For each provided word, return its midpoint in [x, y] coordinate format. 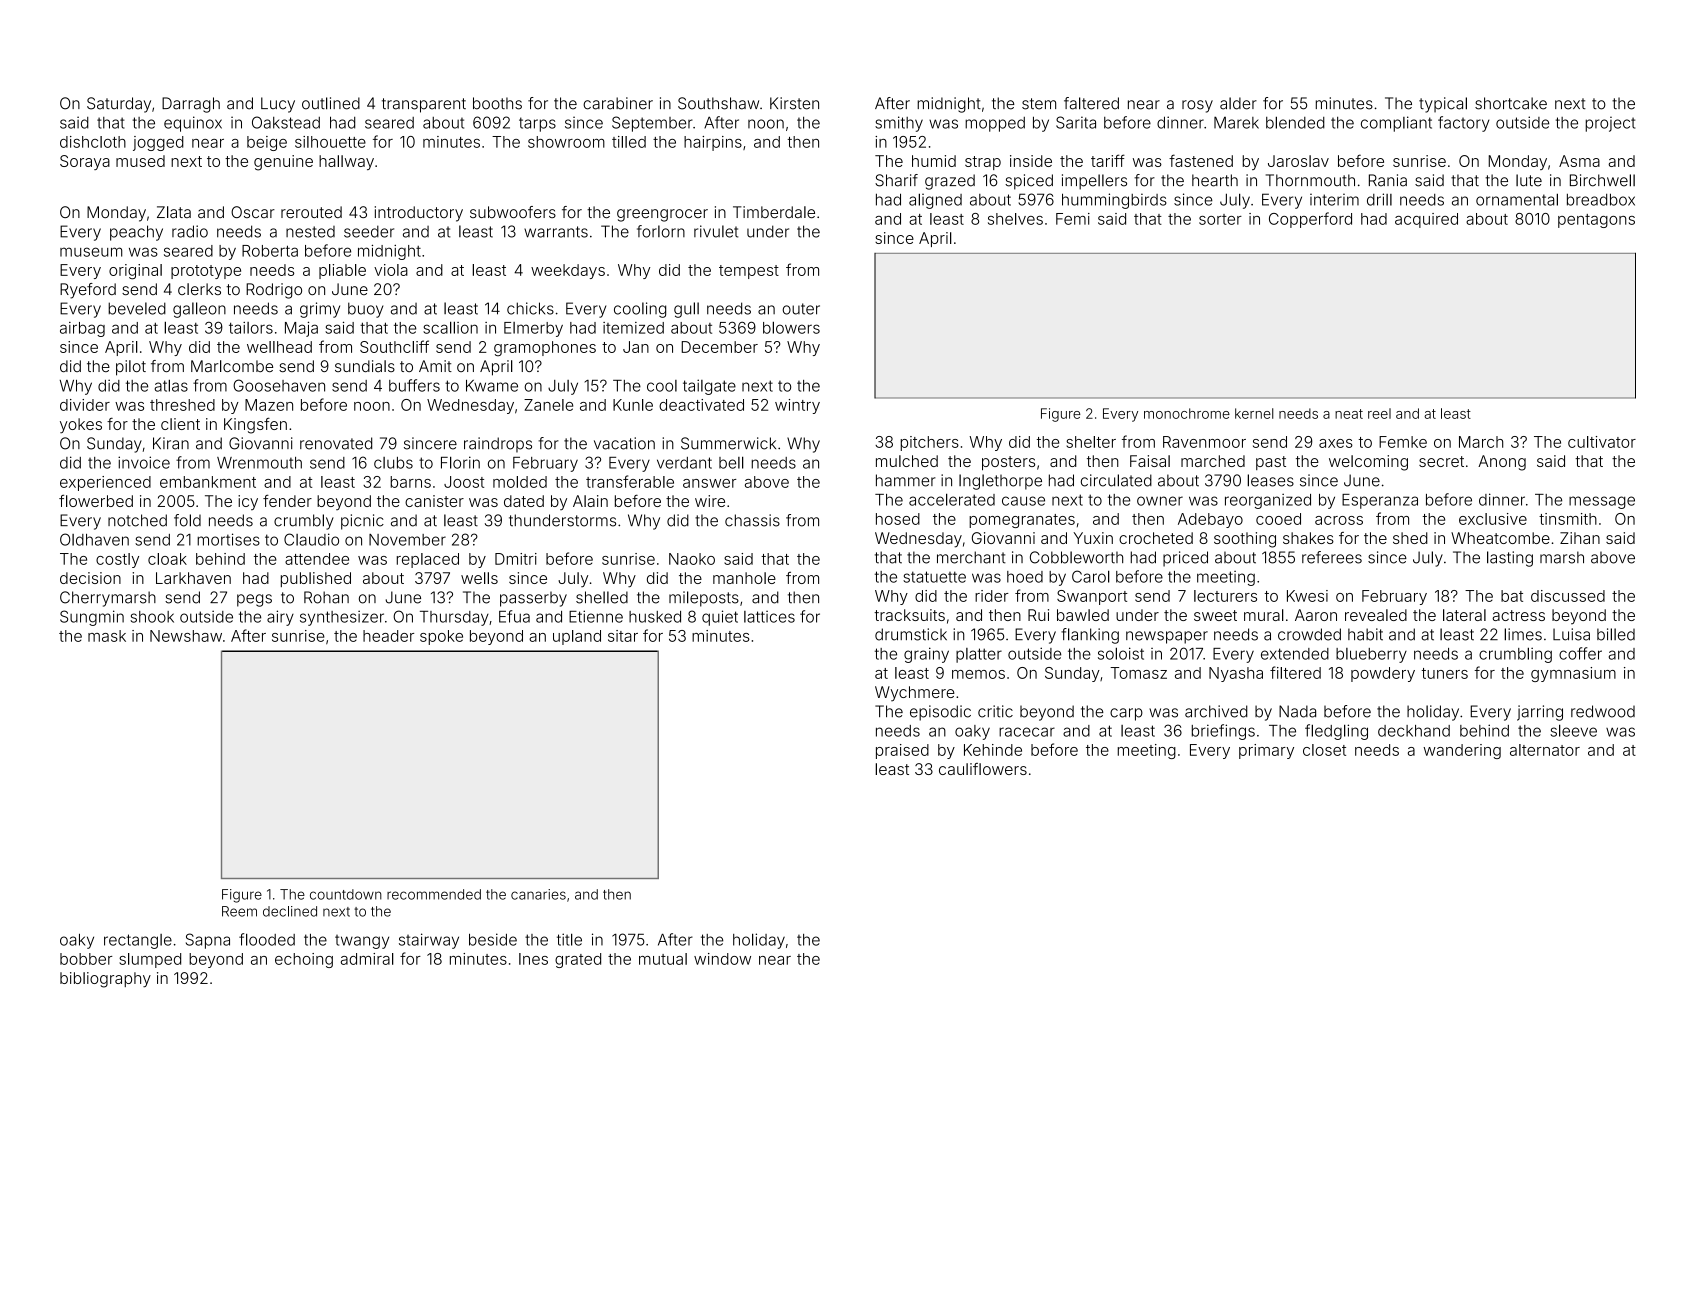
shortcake [1511, 103]
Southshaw [718, 103]
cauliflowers [983, 769]
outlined [331, 103]
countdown [346, 894]
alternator [1545, 750]
